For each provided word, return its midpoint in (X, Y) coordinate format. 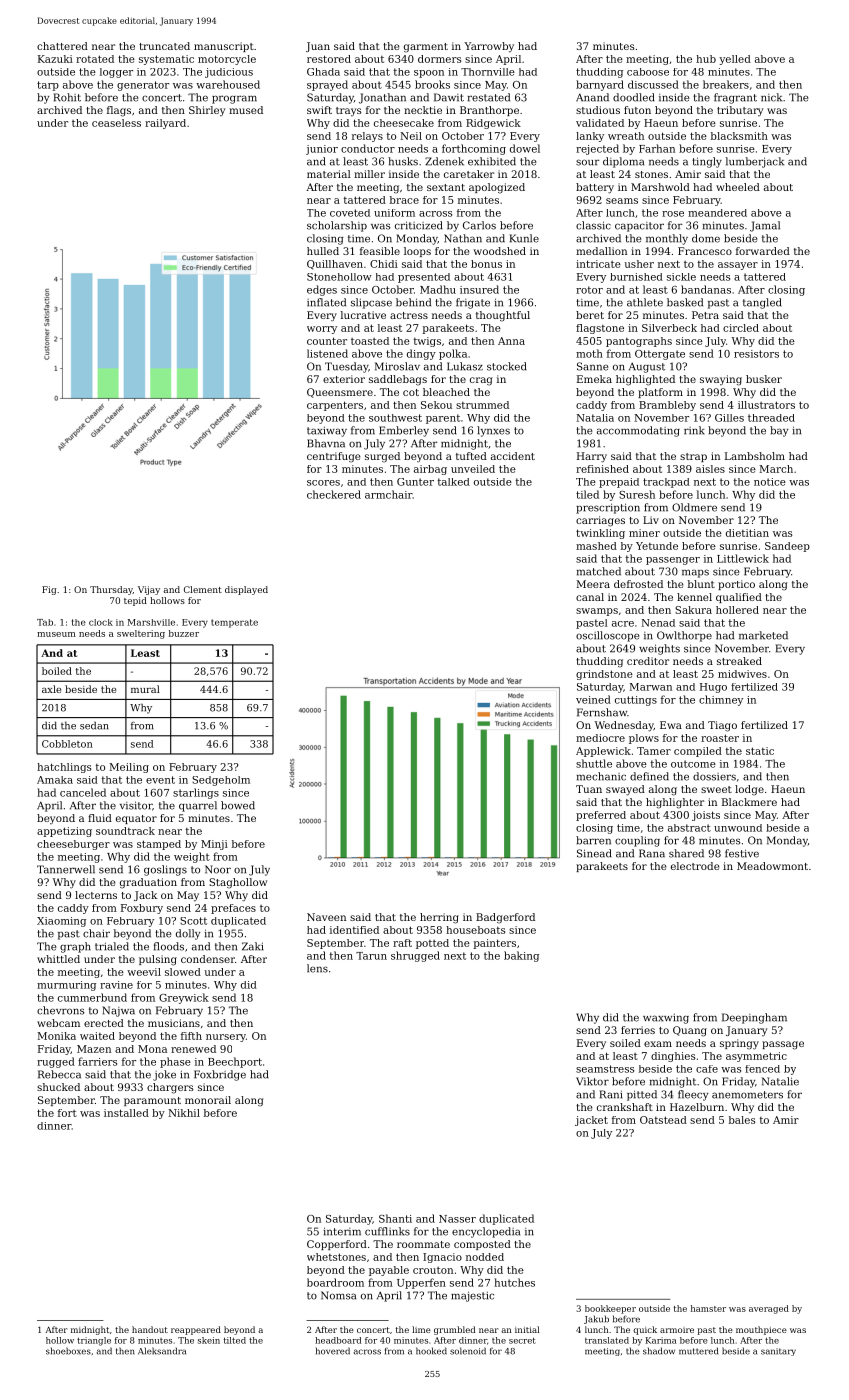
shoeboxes (68, 1351)
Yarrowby (489, 47)
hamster (708, 1308)
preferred (601, 816)
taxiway (327, 431)
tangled (762, 303)
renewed (193, 1049)
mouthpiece (761, 1330)
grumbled (454, 1330)
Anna (511, 341)
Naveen (326, 917)
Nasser (457, 1219)
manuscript (224, 47)
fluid (100, 818)
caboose (648, 72)
